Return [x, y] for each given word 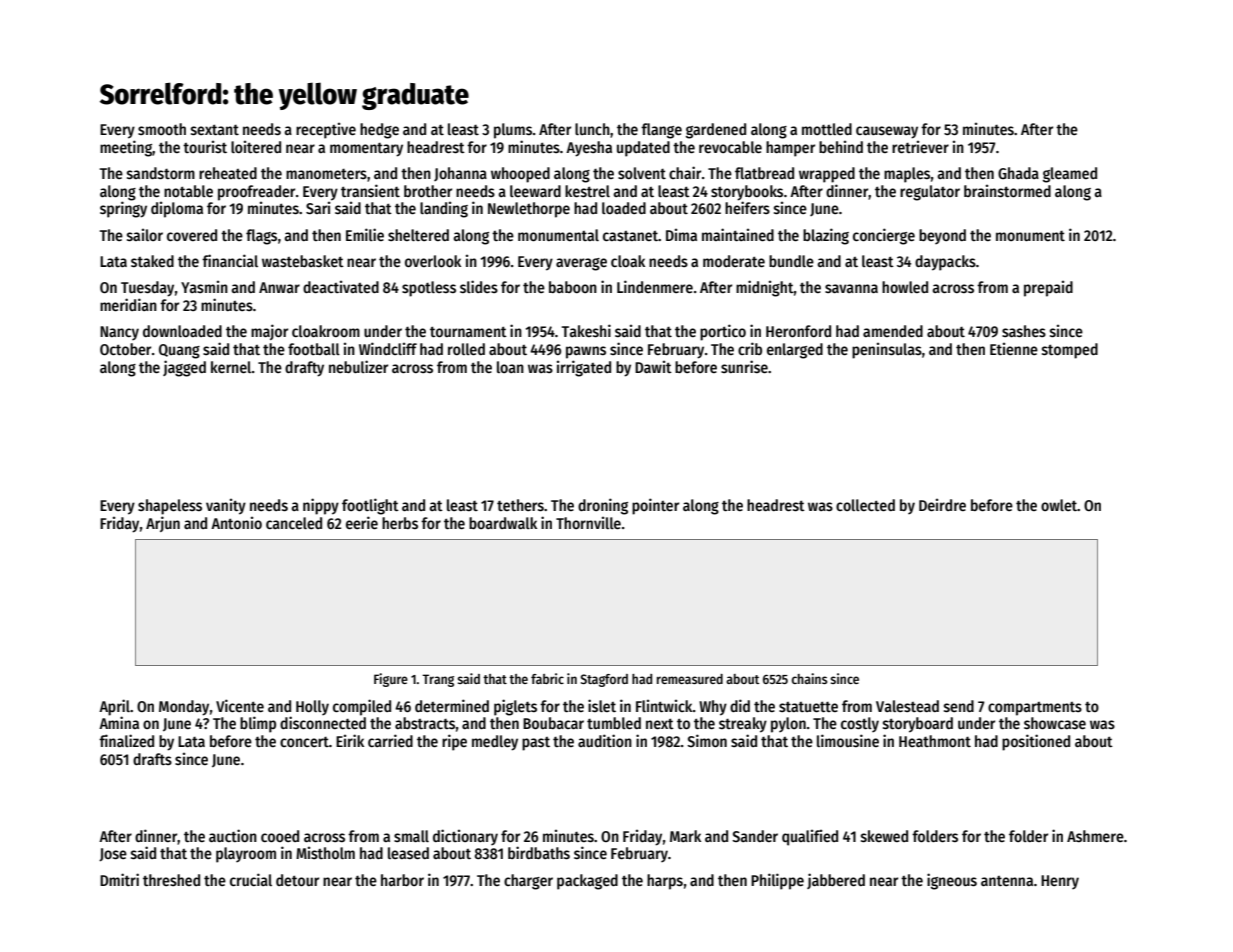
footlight [370, 506]
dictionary [465, 837]
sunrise [744, 366]
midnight [765, 288]
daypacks [945, 263]
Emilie [365, 234]
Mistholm [325, 852]
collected [865, 505]
